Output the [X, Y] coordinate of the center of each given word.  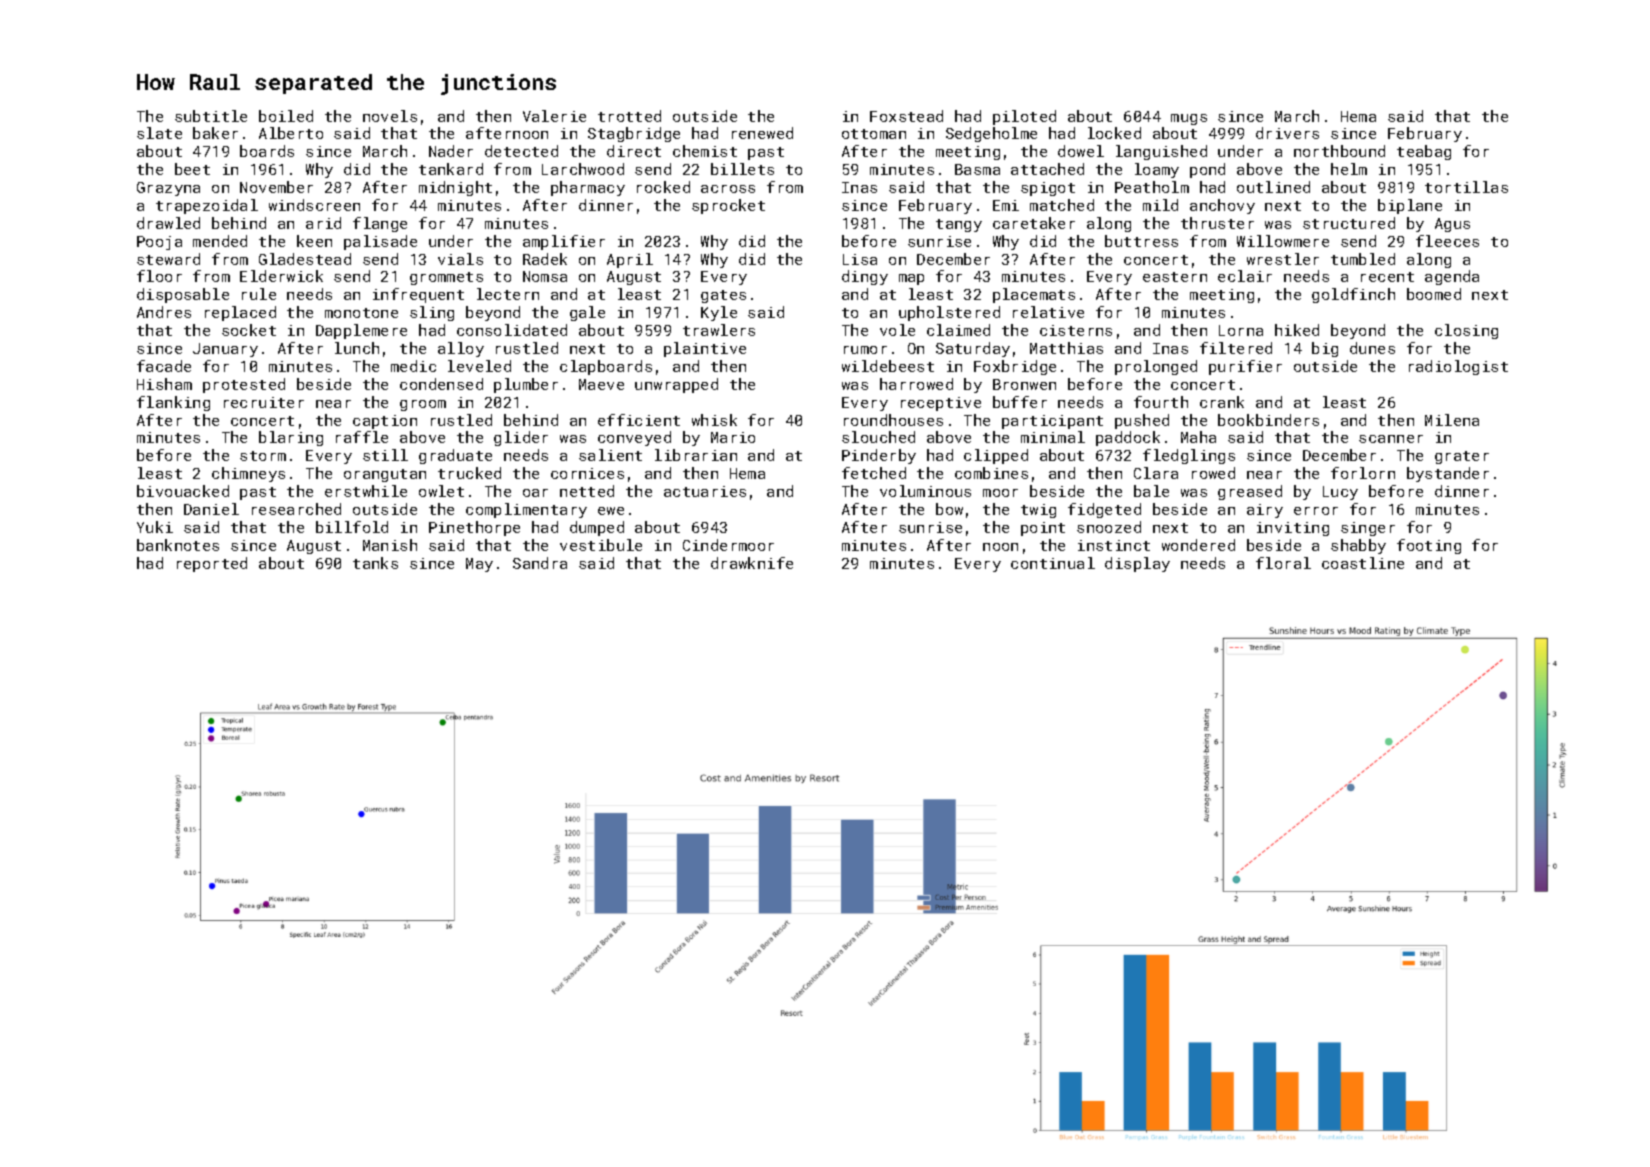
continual [1053, 563]
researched [296, 509]
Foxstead [906, 116]
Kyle [719, 313]
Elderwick [281, 276]
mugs [1189, 119]
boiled [286, 116]
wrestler [1283, 259]
